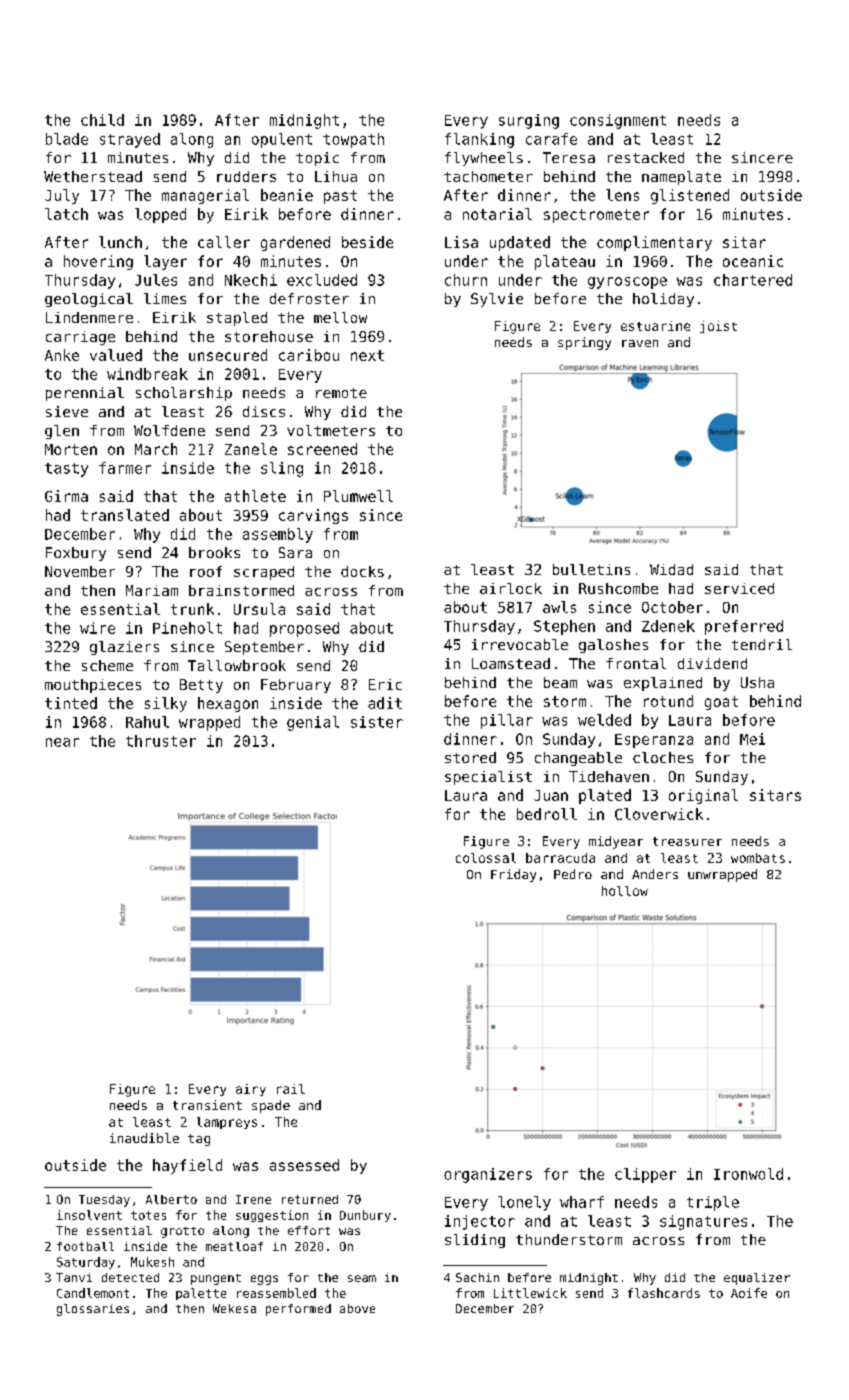 This screenshot has width=849, height=1400. What do you see at coordinates (718, 327) in the screenshot?
I see `joist` at bounding box center [718, 327].
